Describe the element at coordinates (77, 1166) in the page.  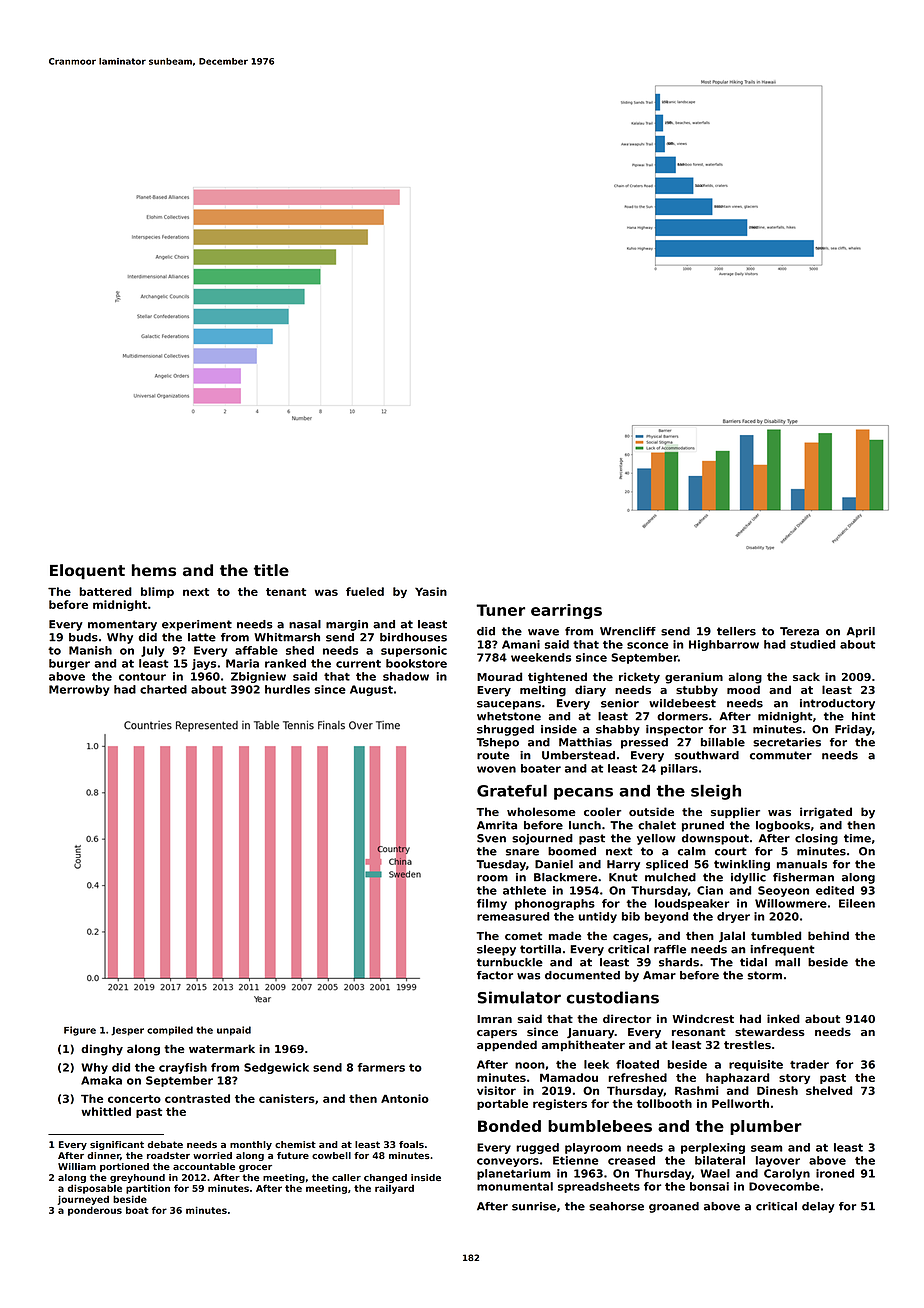
I see `William` at that location.
